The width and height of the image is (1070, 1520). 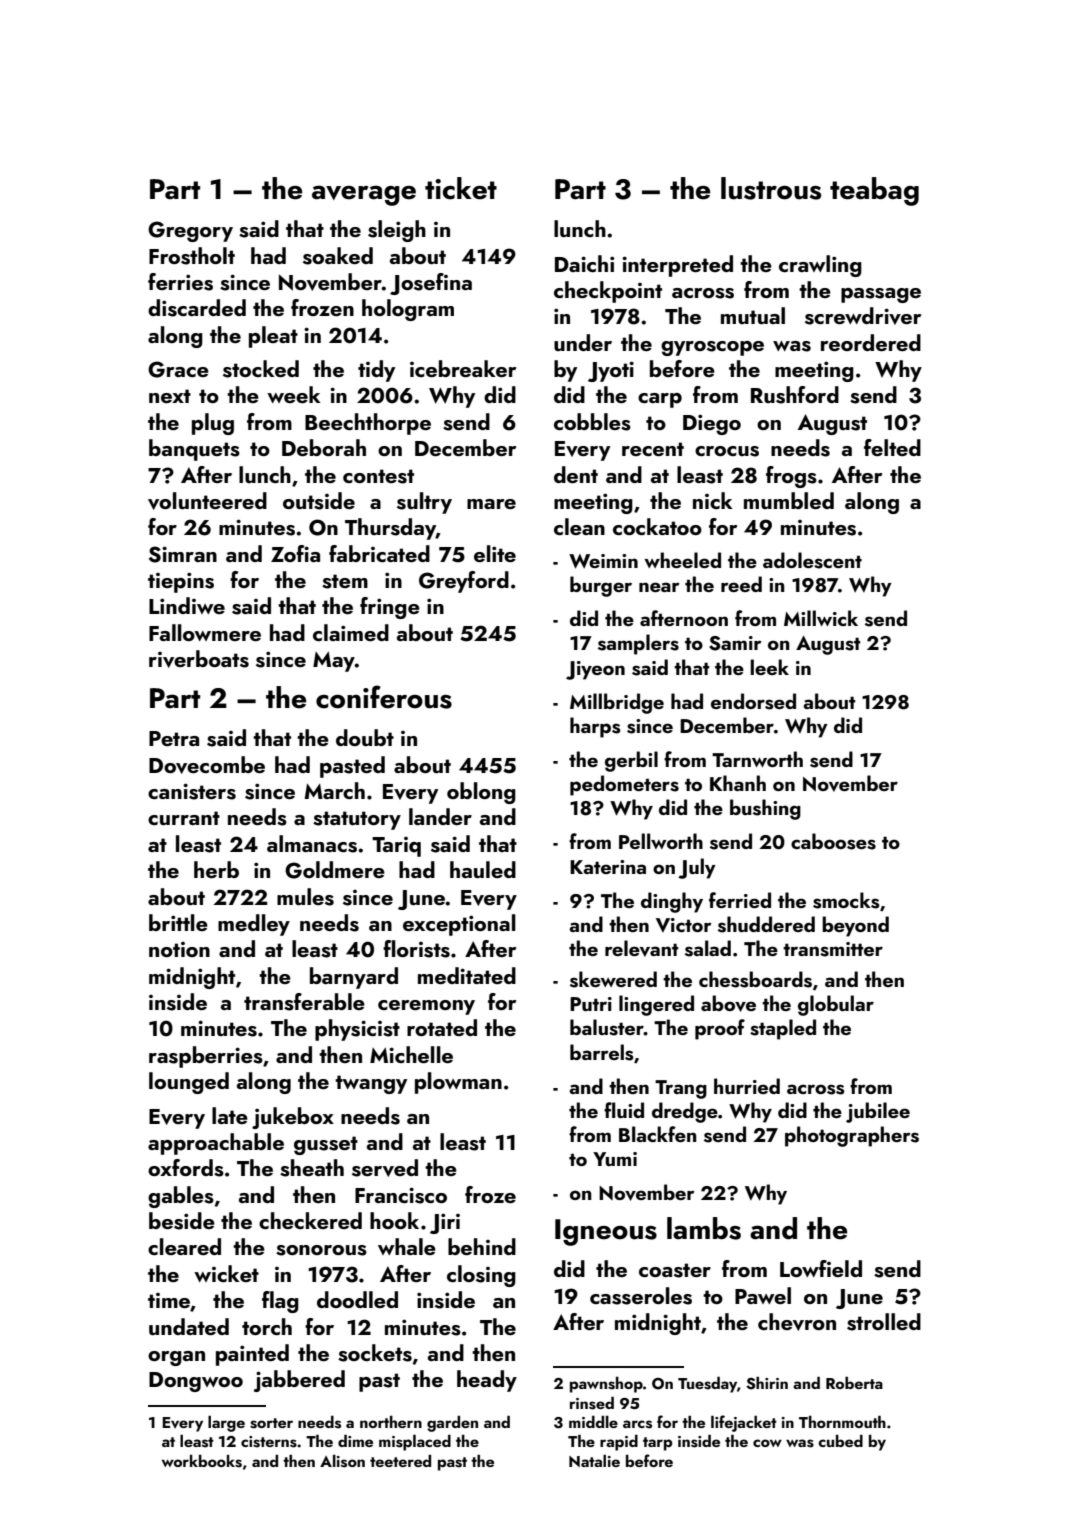 What do you see at coordinates (464, 582) in the image?
I see `Greyford` at bounding box center [464, 582].
